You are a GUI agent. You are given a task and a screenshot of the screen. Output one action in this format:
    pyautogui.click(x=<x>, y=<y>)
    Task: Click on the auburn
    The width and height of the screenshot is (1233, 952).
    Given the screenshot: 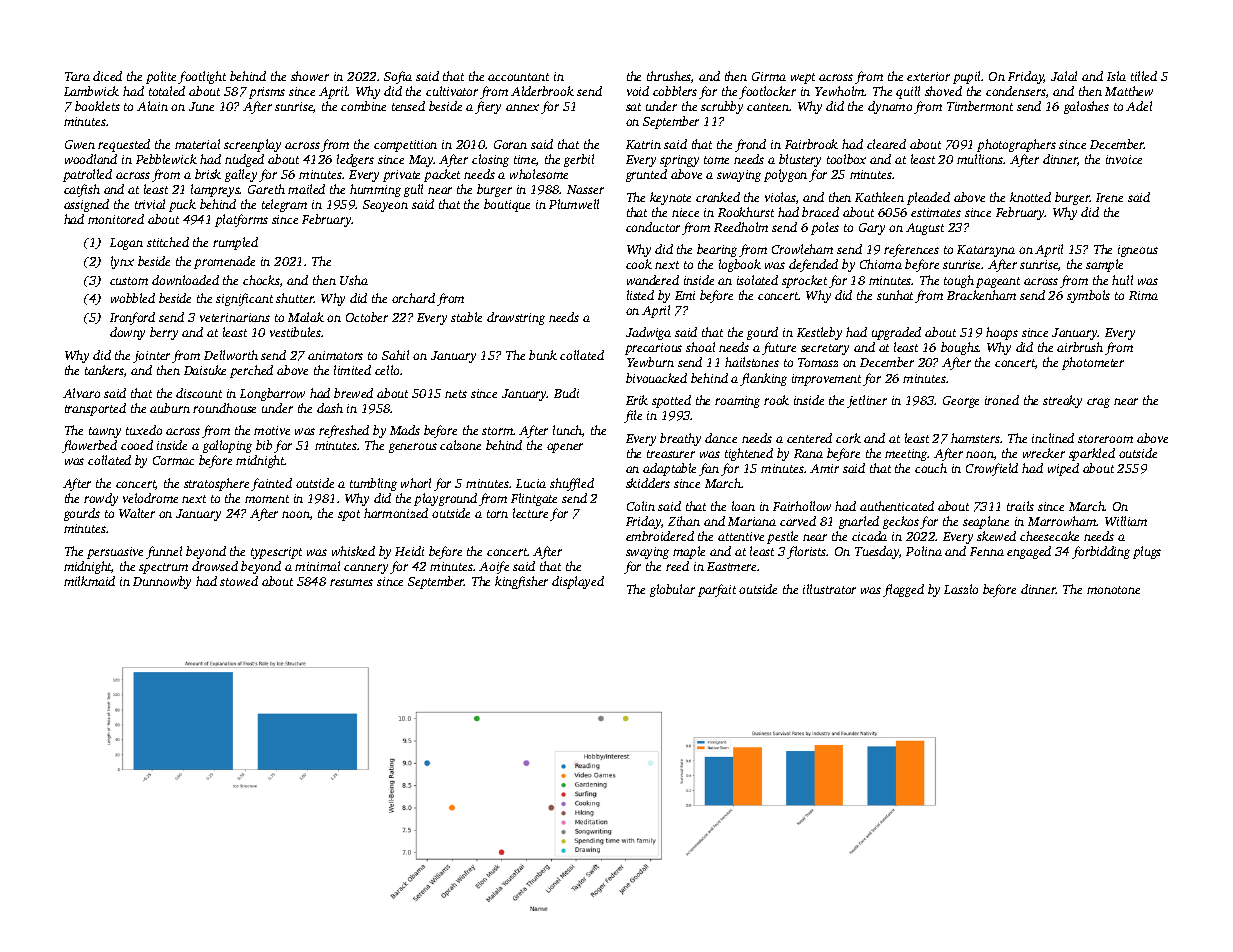 What is the action you would take?
    pyautogui.click(x=170, y=408)
